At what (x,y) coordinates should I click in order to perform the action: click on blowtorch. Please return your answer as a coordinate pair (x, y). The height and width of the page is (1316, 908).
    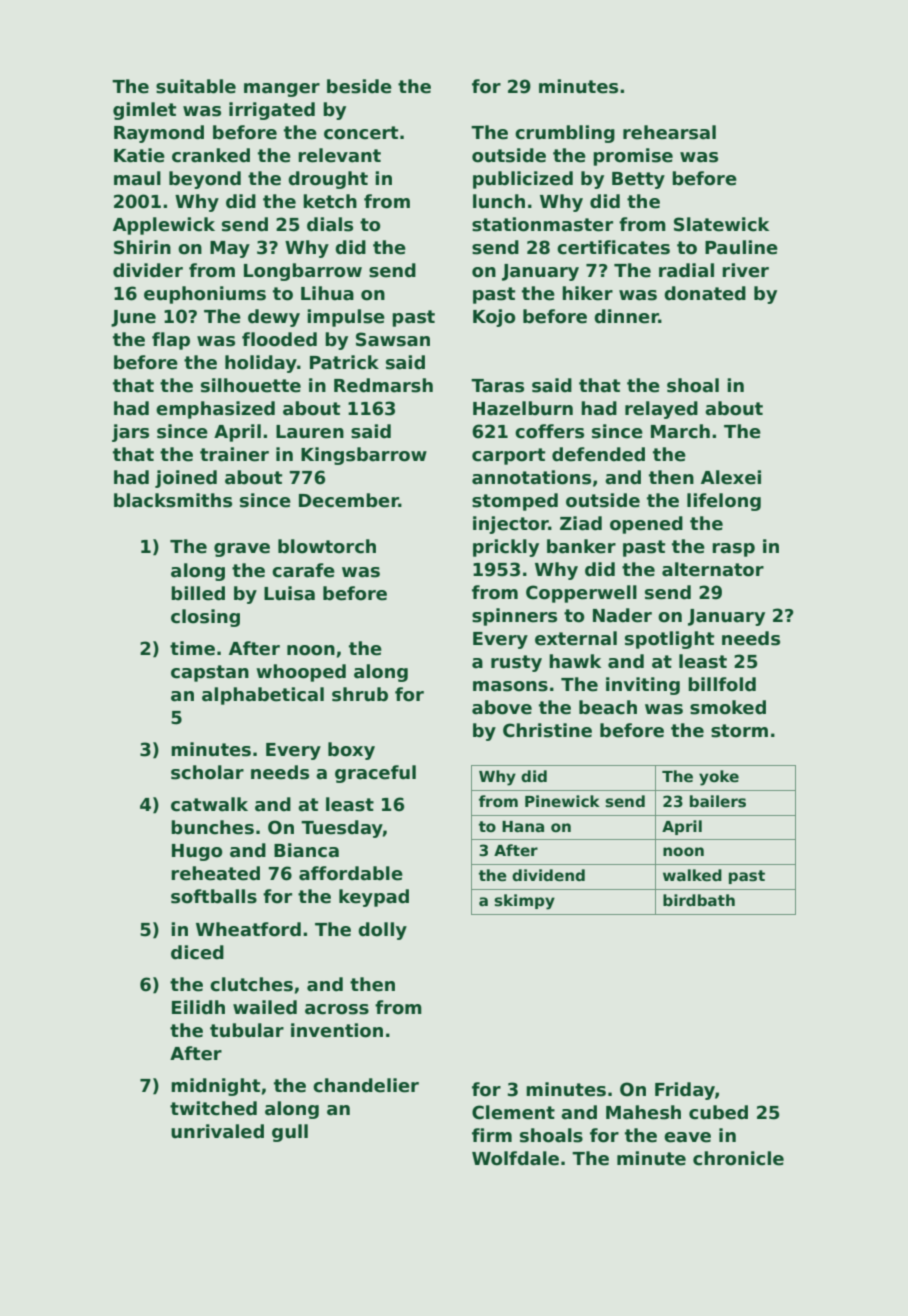
    Looking at the image, I should click on (327, 546).
